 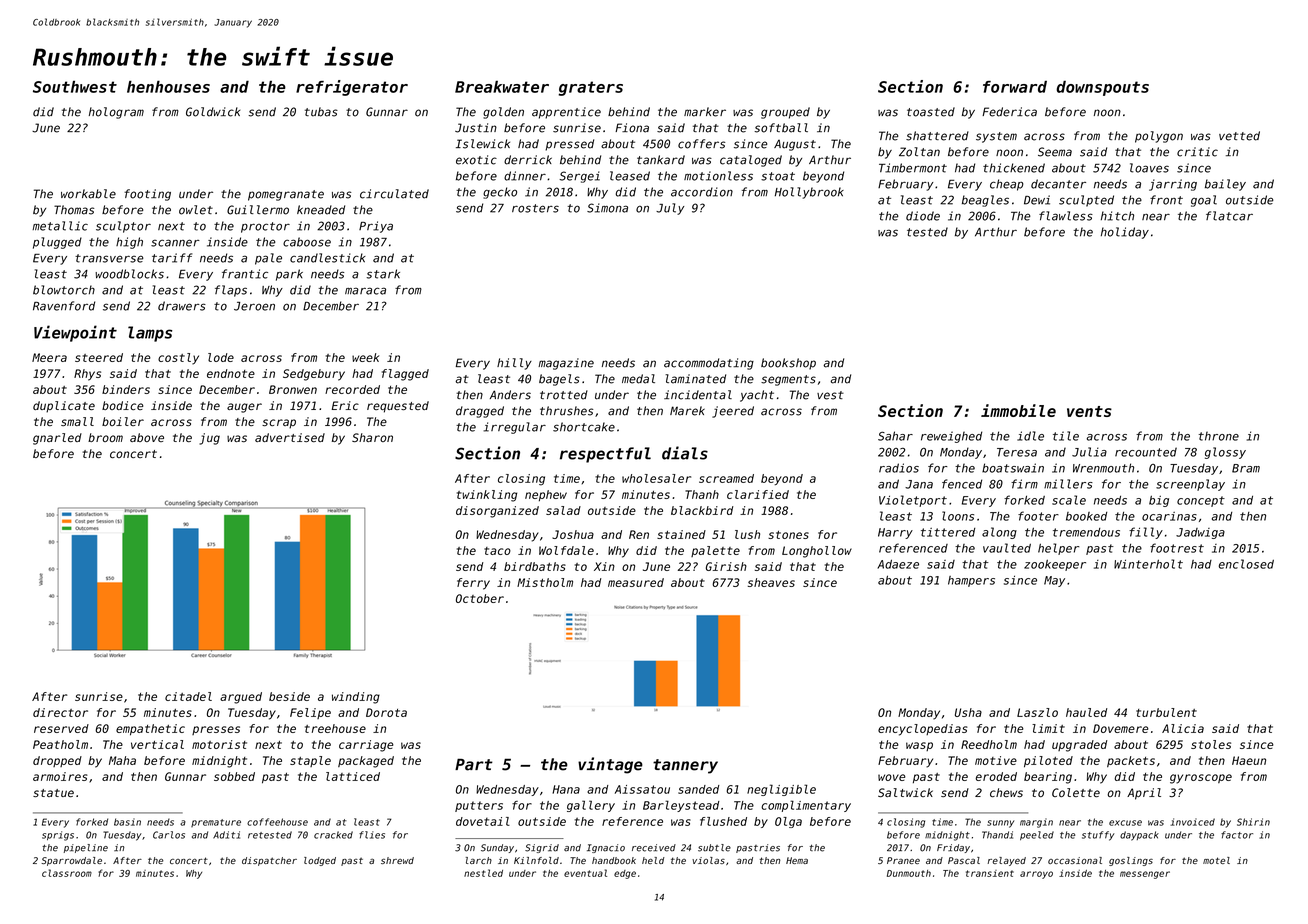 I want to click on measured, so click(x=636, y=582).
